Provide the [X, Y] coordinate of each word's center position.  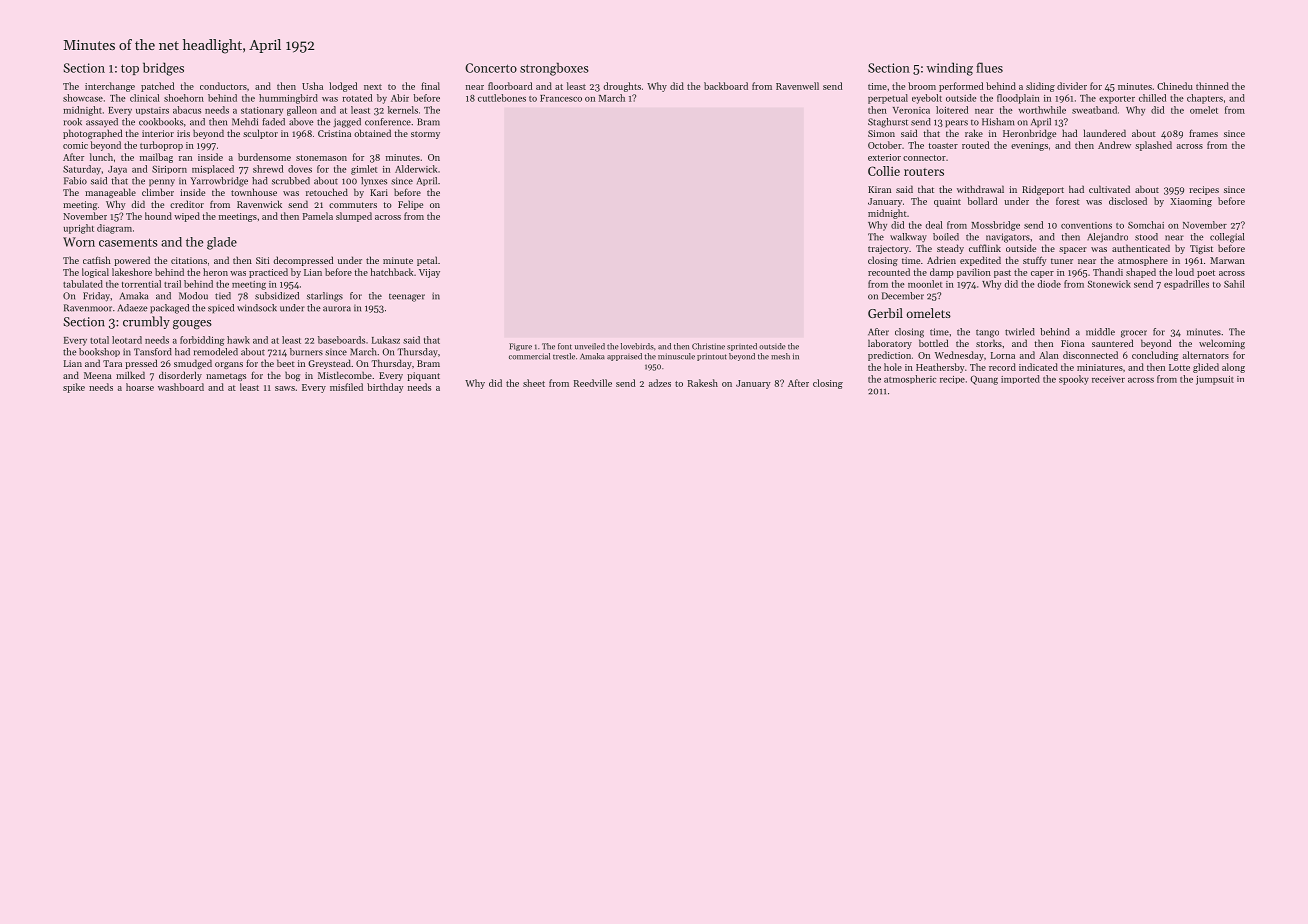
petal [427, 261]
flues [989, 67]
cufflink [985, 248]
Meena [98, 375]
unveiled [590, 346]
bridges [163, 69]
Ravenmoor [88, 308]
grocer [1134, 334]
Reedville [593, 383]
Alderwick [416, 169]
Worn [79, 242]
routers [924, 172]
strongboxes [554, 69]
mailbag [156, 158]
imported [1020, 379]
